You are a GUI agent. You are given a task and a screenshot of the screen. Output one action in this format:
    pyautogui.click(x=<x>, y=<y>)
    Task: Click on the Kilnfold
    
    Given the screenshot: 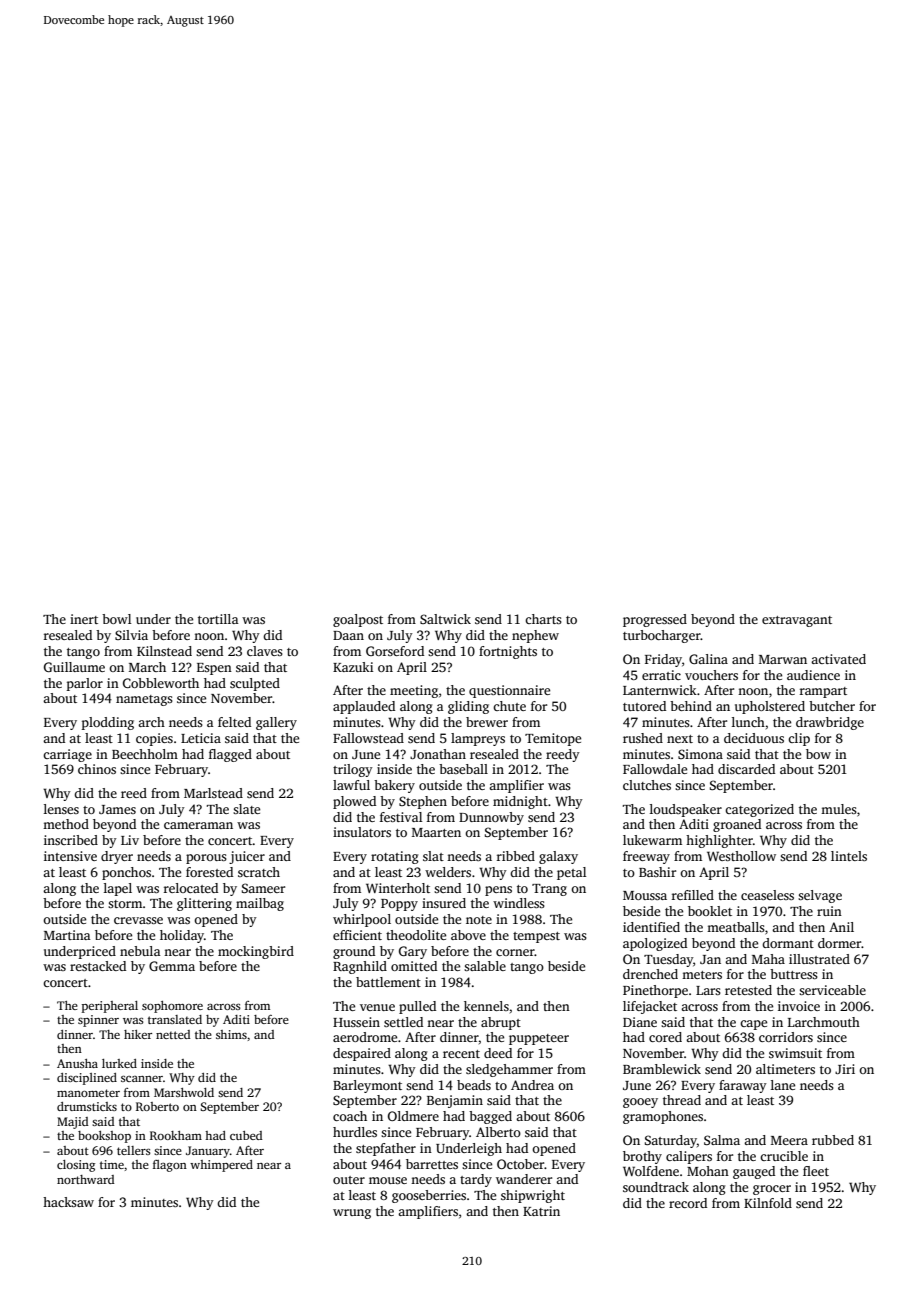 What is the action you would take?
    pyautogui.click(x=768, y=1203)
